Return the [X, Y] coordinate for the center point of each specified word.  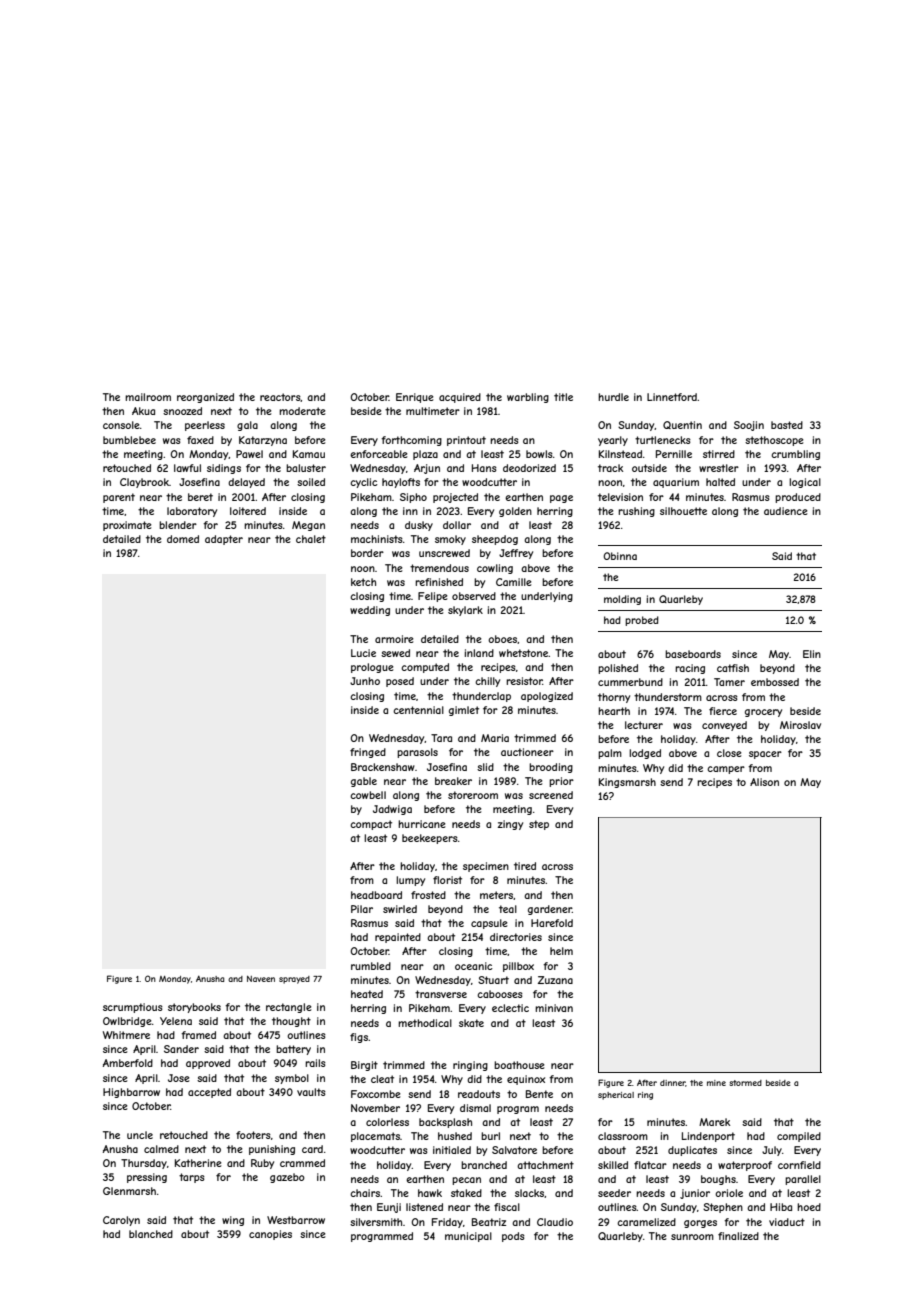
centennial [418, 710]
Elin [812, 654]
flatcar [650, 1165]
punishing [272, 1150]
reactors [280, 397]
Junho [365, 681]
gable [364, 782]
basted [787, 425]
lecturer [644, 725]
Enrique [415, 398]
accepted [209, 1093]
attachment [545, 1165]
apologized [547, 697]
